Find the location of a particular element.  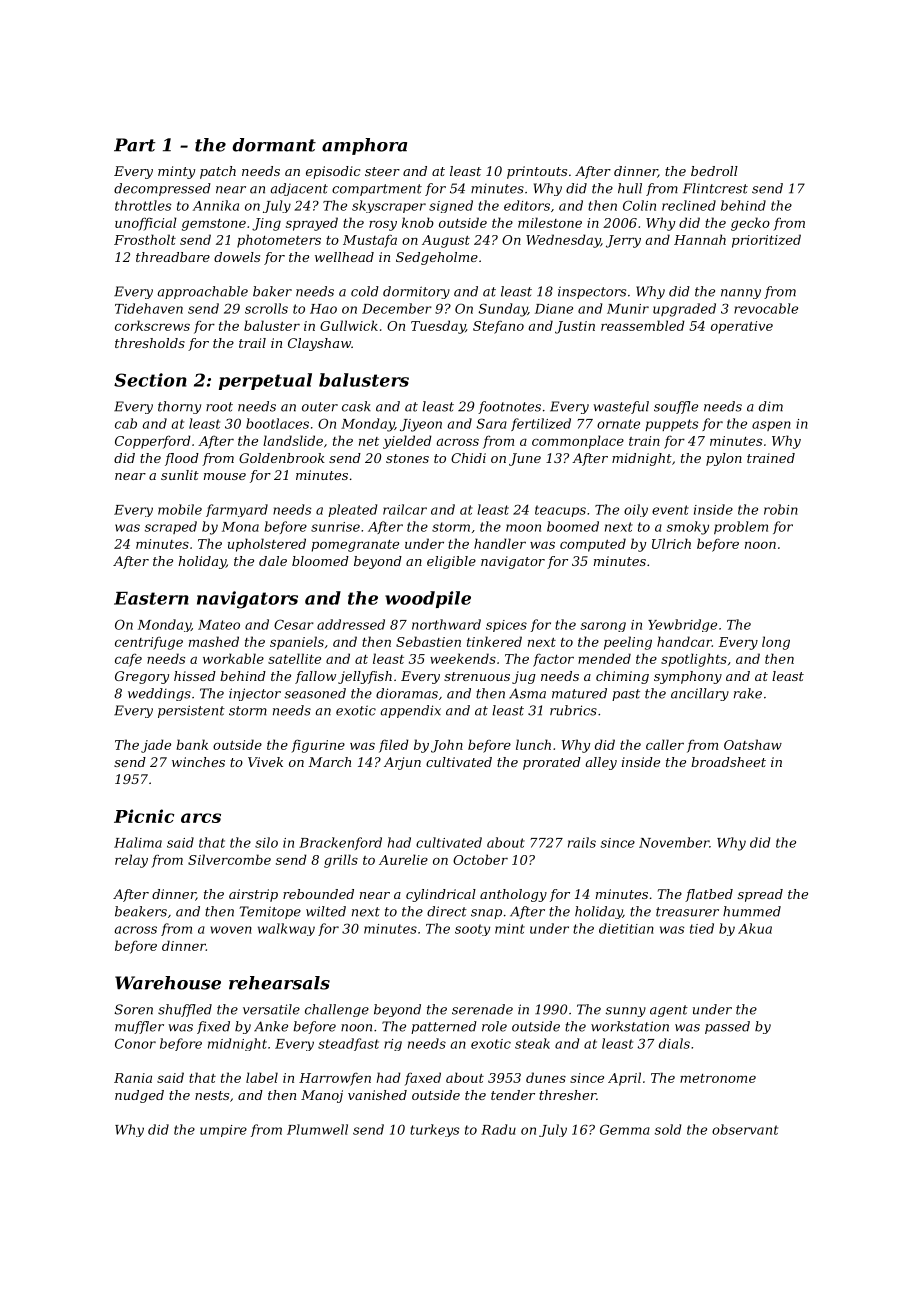

grills is located at coordinates (341, 861).
